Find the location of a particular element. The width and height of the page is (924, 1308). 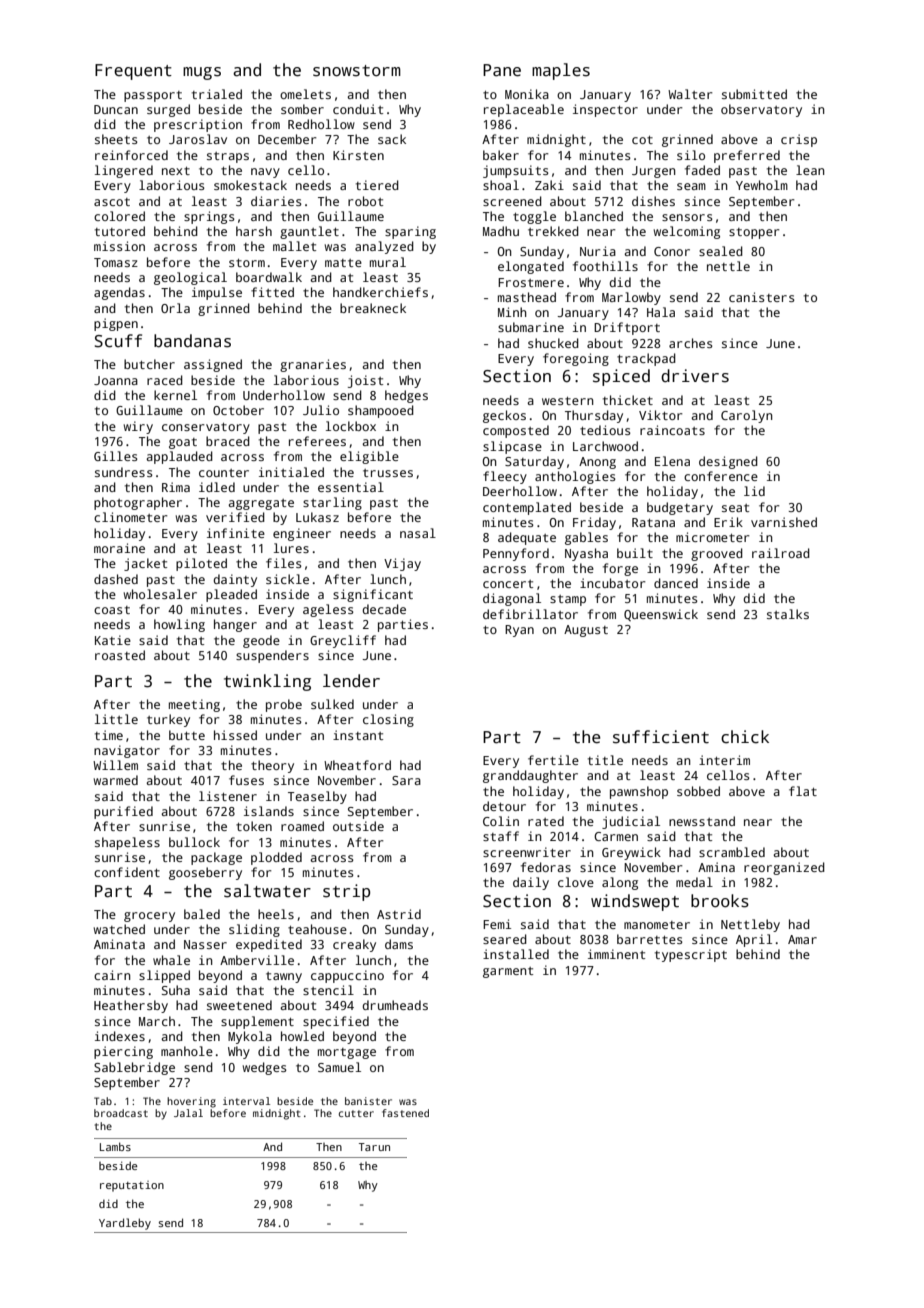

geode is located at coordinates (261, 641).
